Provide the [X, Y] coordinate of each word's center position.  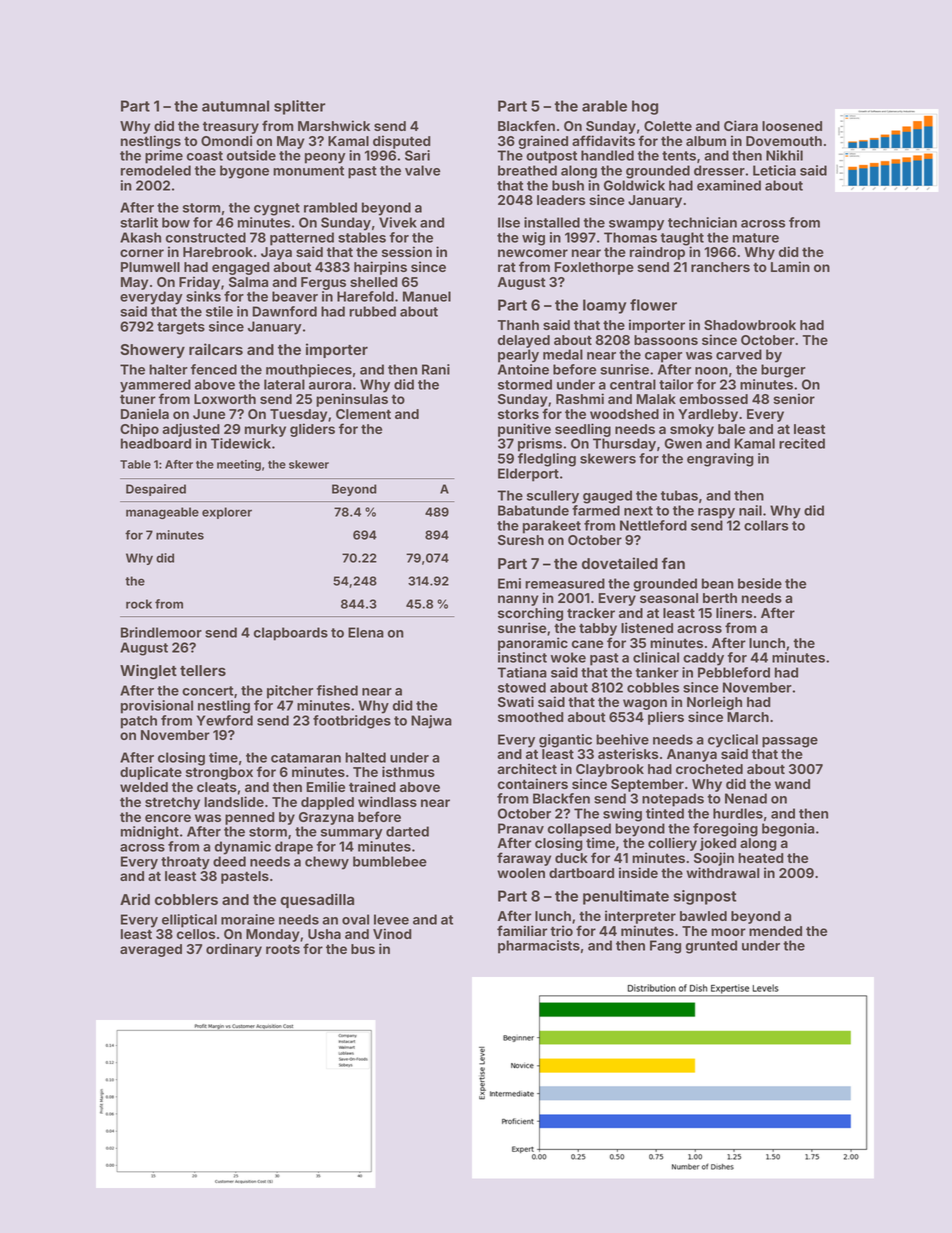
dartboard [581, 873]
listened [647, 627]
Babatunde [533, 510]
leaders [561, 200]
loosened [792, 126]
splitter [299, 107]
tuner [138, 399]
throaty [185, 863]
